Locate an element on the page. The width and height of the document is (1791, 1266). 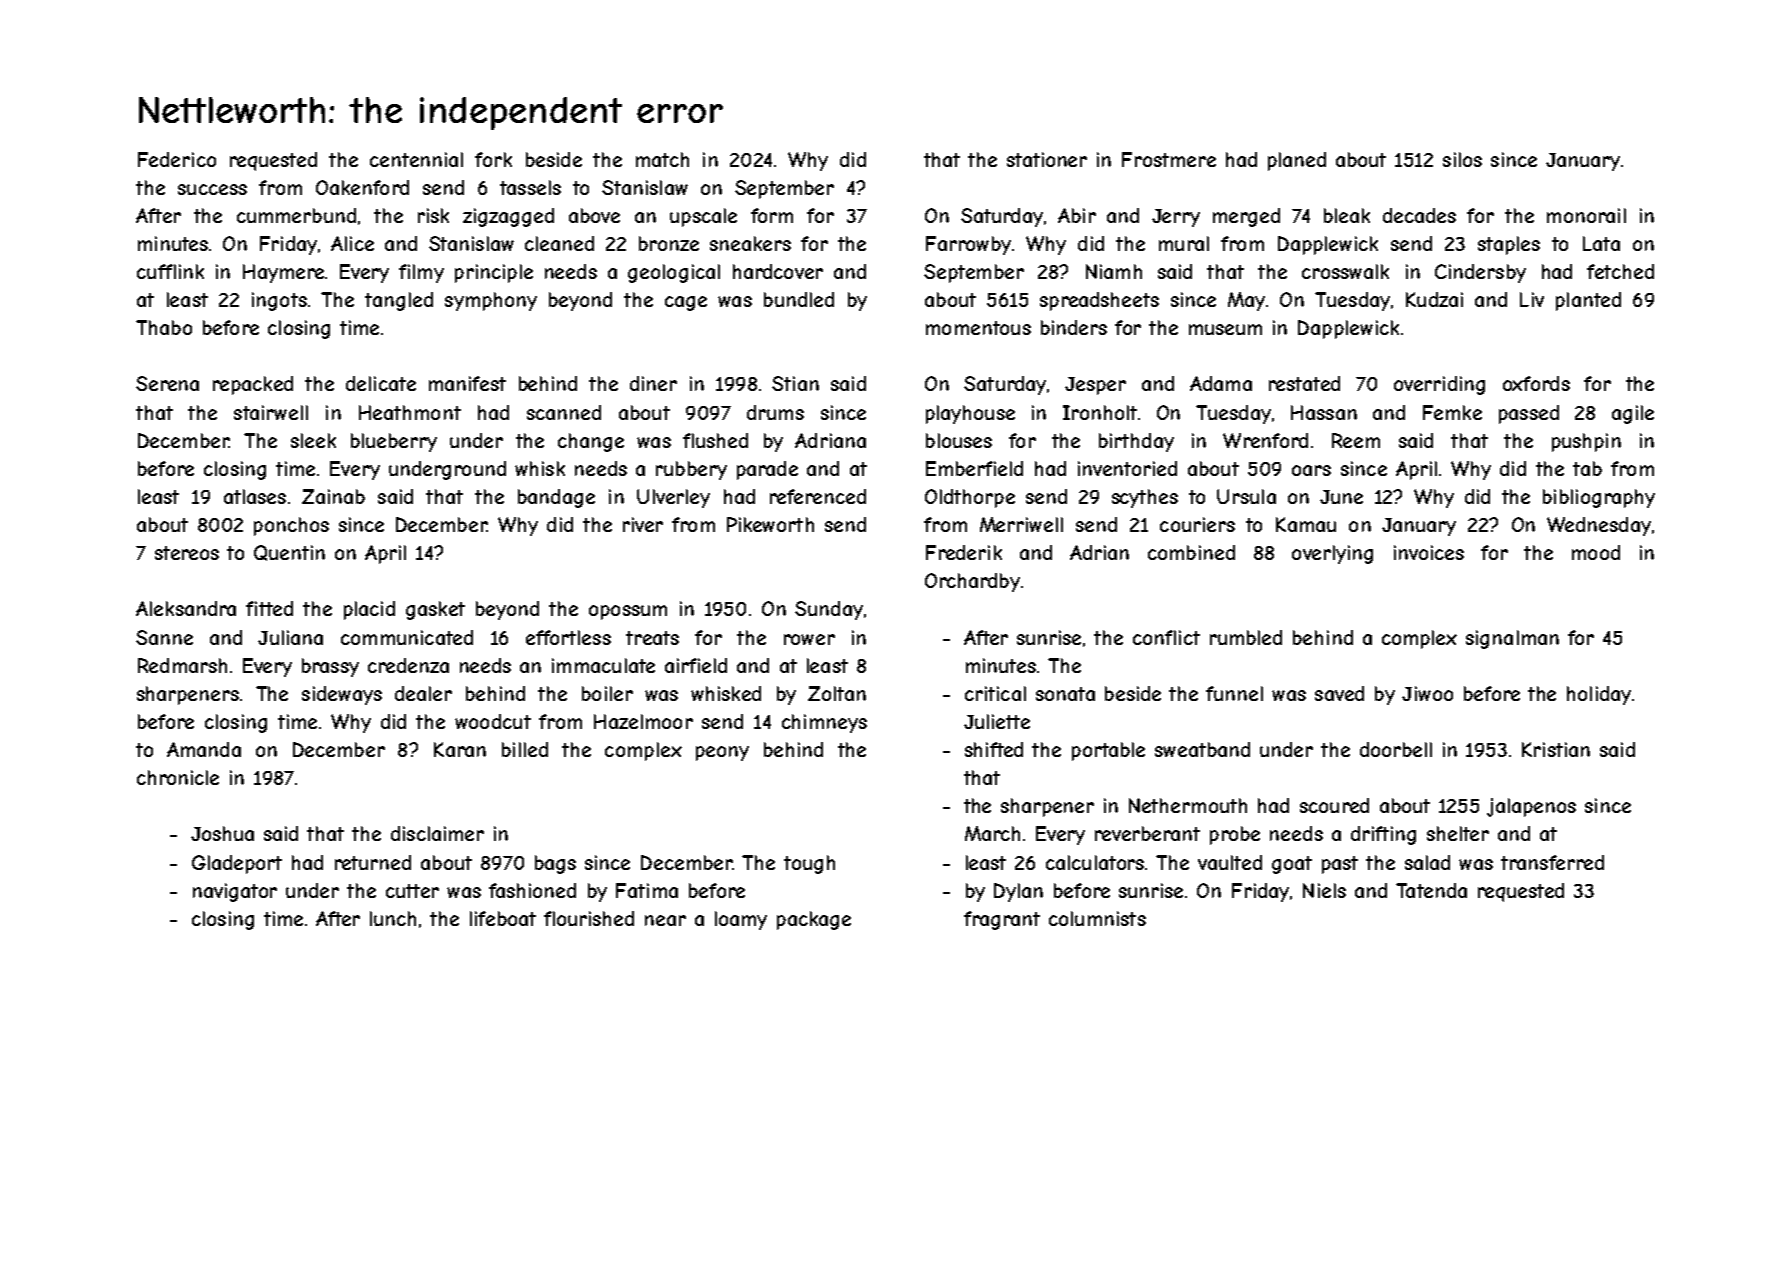
river is located at coordinates (643, 524).
